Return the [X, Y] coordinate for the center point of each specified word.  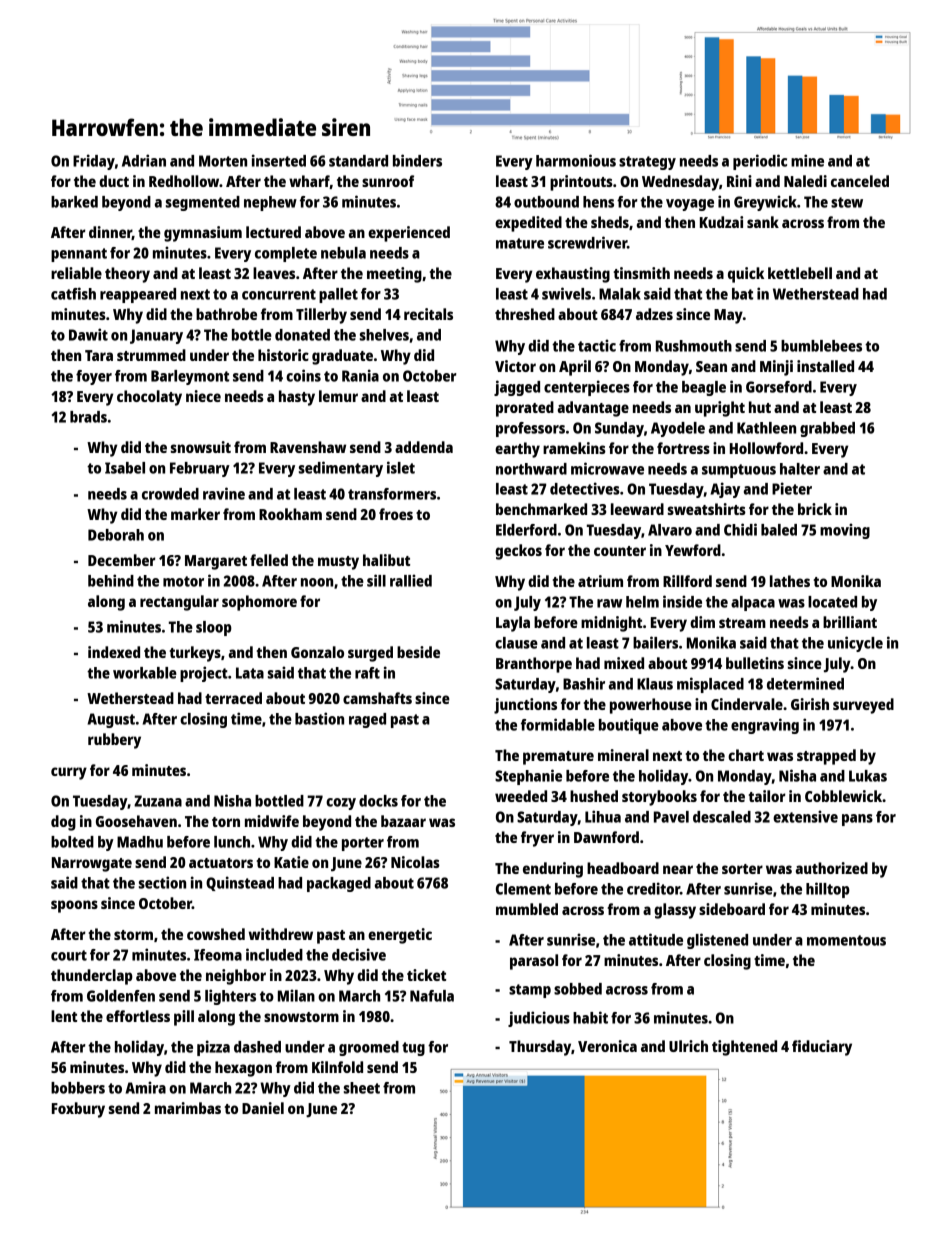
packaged [339, 884]
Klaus [655, 684]
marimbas [188, 1108]
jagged [517, 388]
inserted [279, 160]
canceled [860, 181]
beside [418, 652]
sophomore [259, 603]
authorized [832, 868]
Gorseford [779, 387]
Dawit [88, 334]
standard [358, 161]
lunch [232, 842]
